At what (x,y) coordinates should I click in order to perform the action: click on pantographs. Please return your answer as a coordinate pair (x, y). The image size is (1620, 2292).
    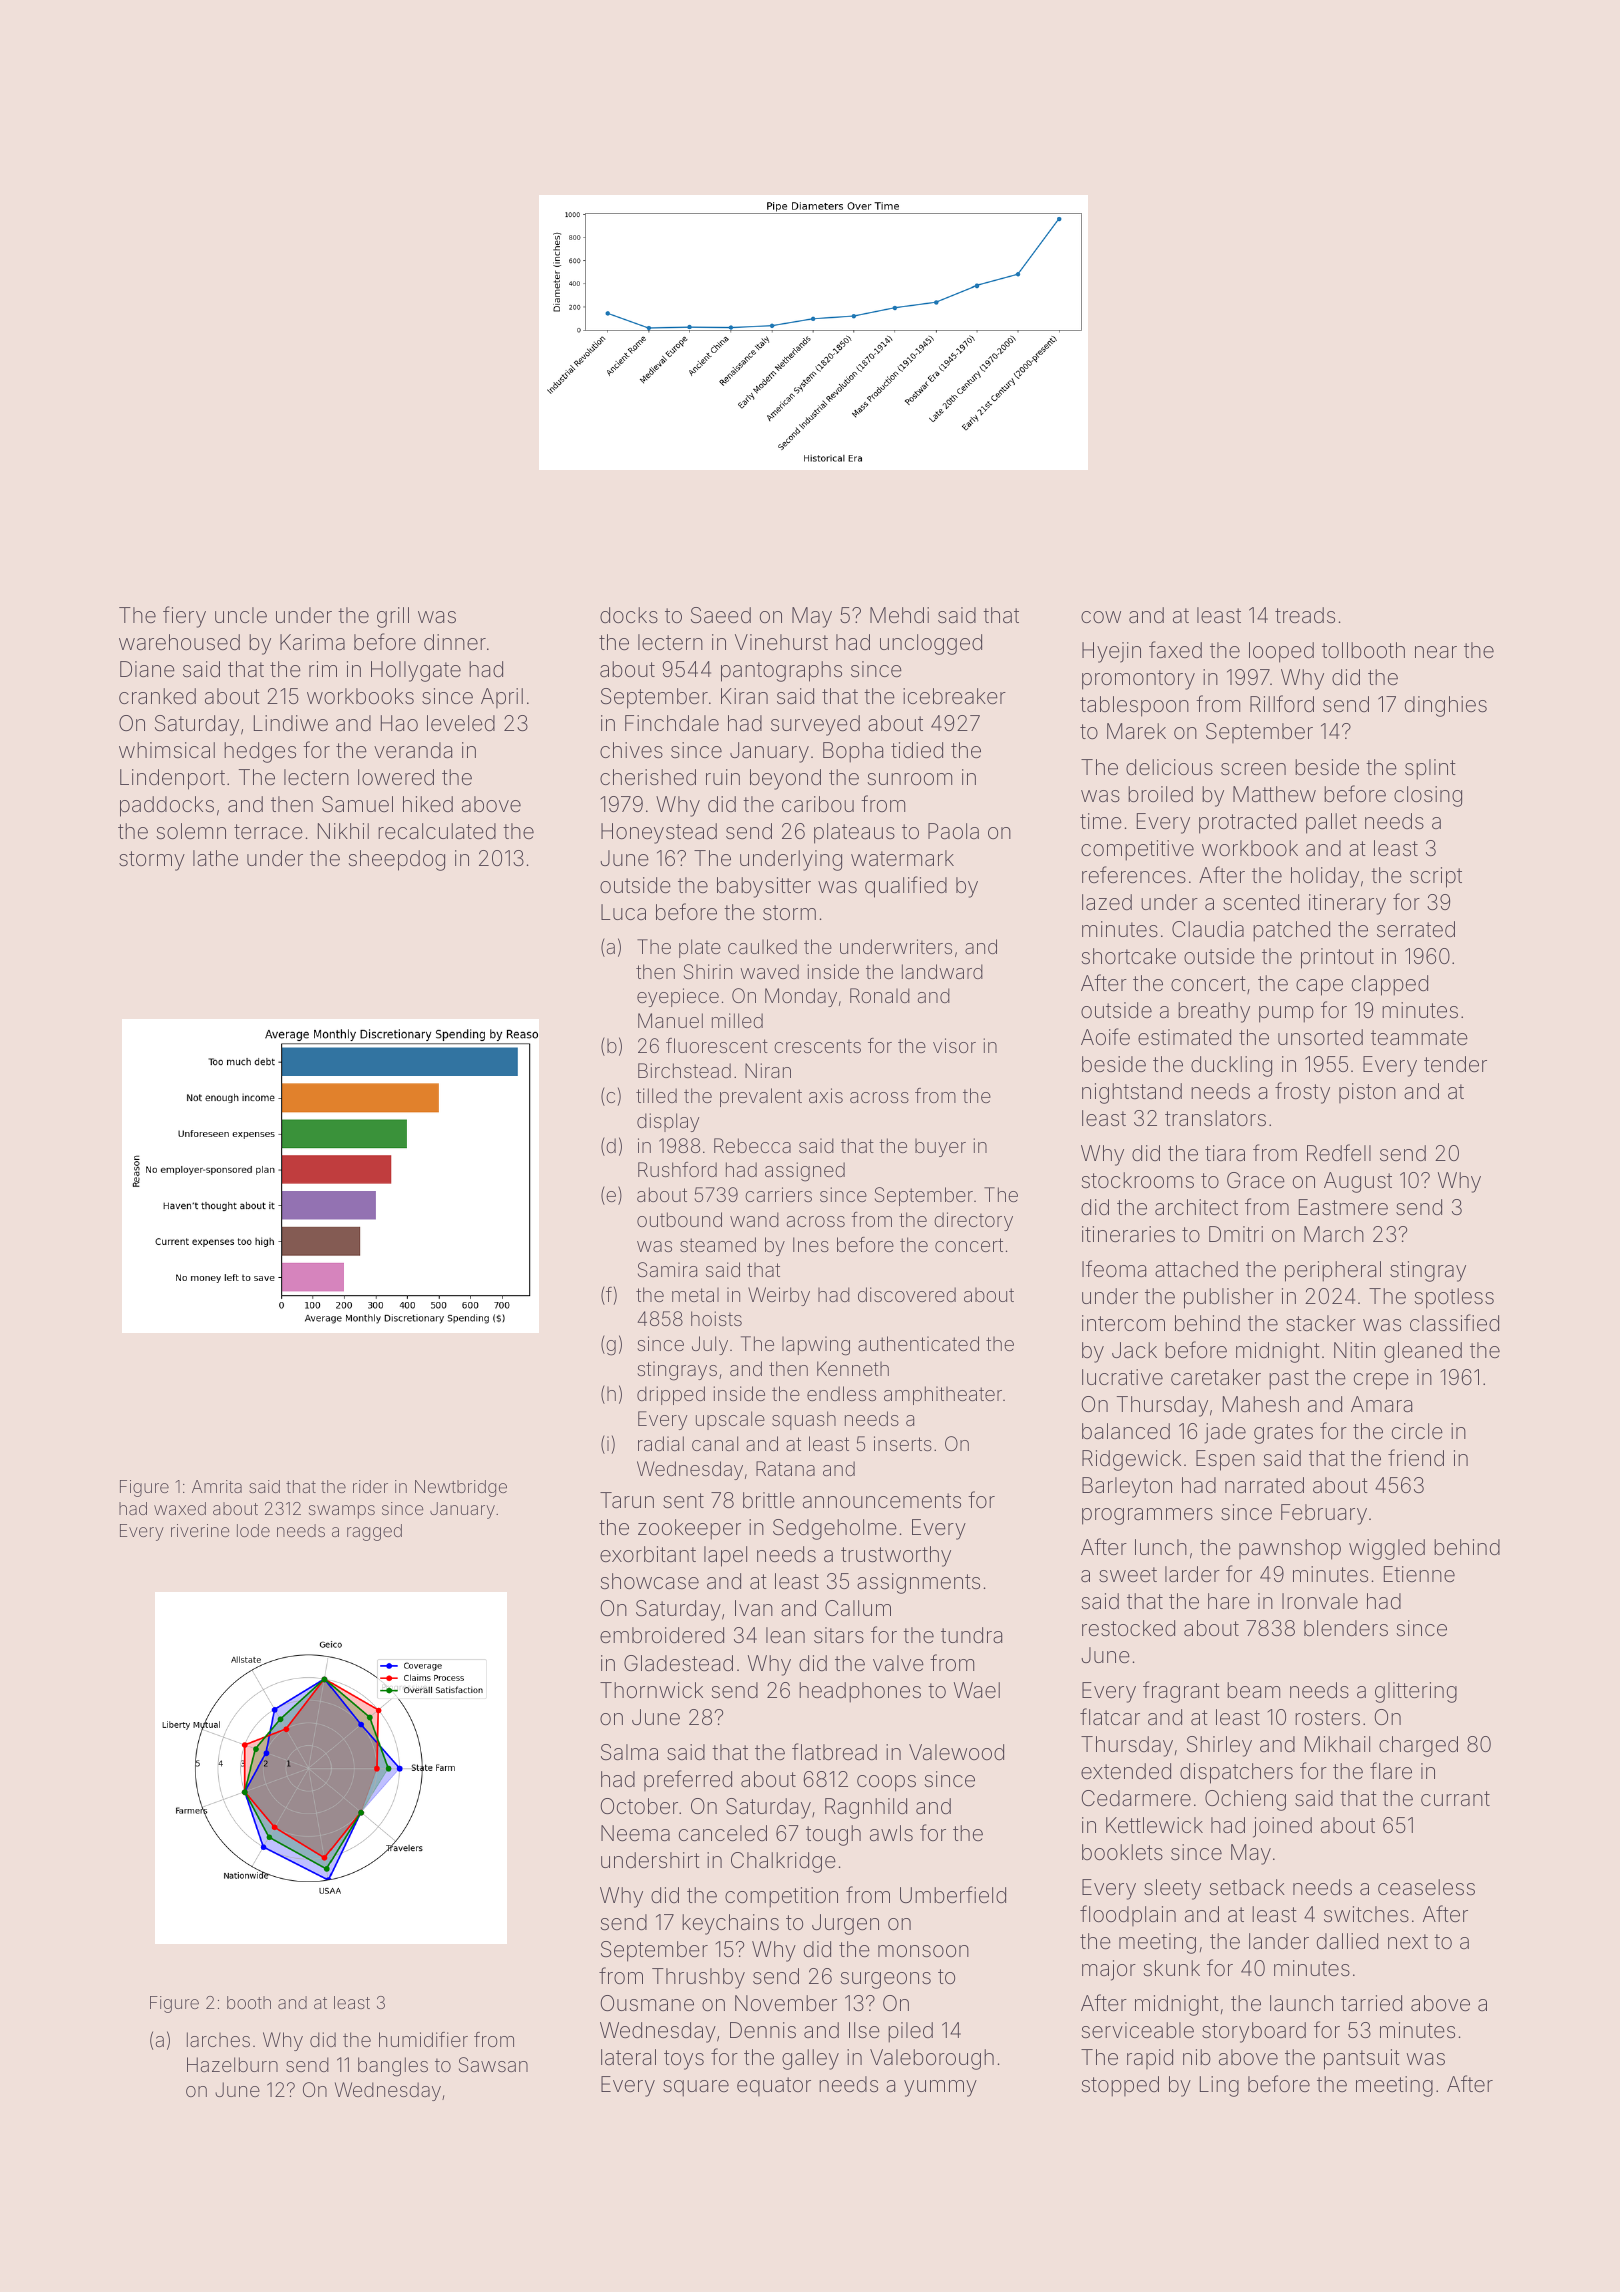
    Looking at the image, I should click on (781, 671).
